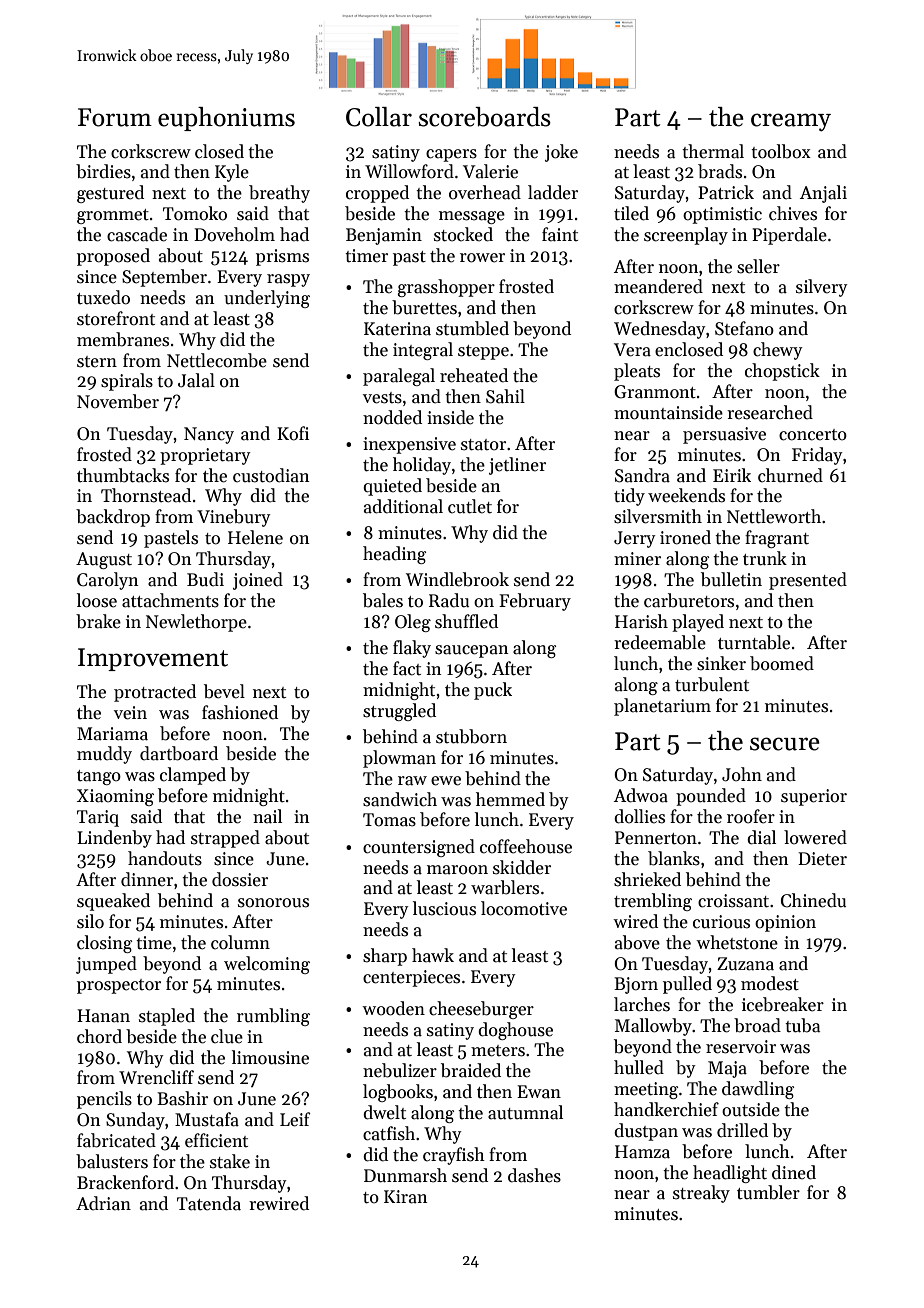 Image resolution: width=924 pixels, height=1308 pixels. Describe the element at coordinates (774, 516) in the page. I see `Nettleworth` at that location.
